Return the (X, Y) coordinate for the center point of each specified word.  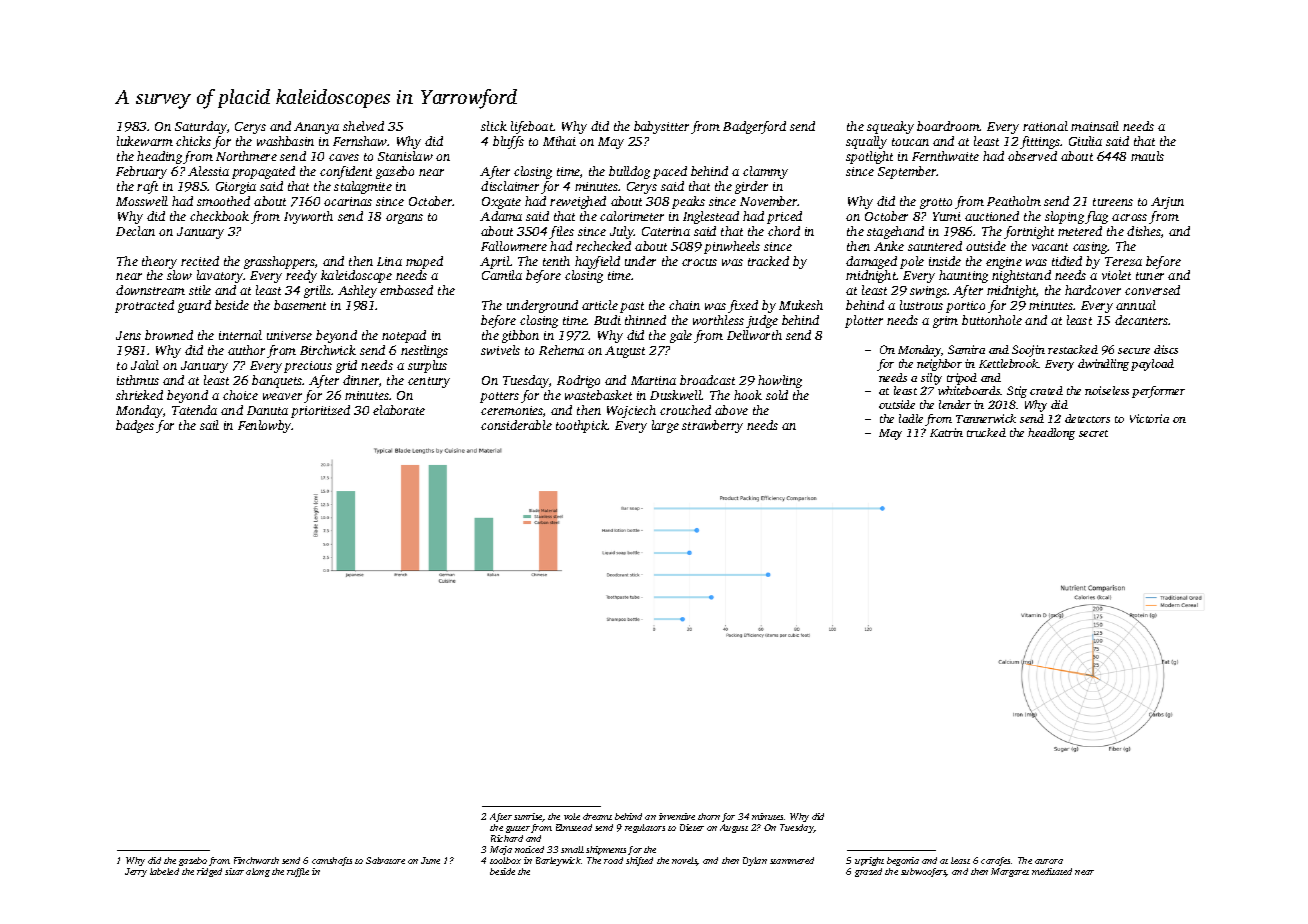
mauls (1147, 156)
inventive (677, 816)
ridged (209, 872)
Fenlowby (265, 426)
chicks (193, 141)
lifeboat (532, 127)
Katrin (946, 432)
